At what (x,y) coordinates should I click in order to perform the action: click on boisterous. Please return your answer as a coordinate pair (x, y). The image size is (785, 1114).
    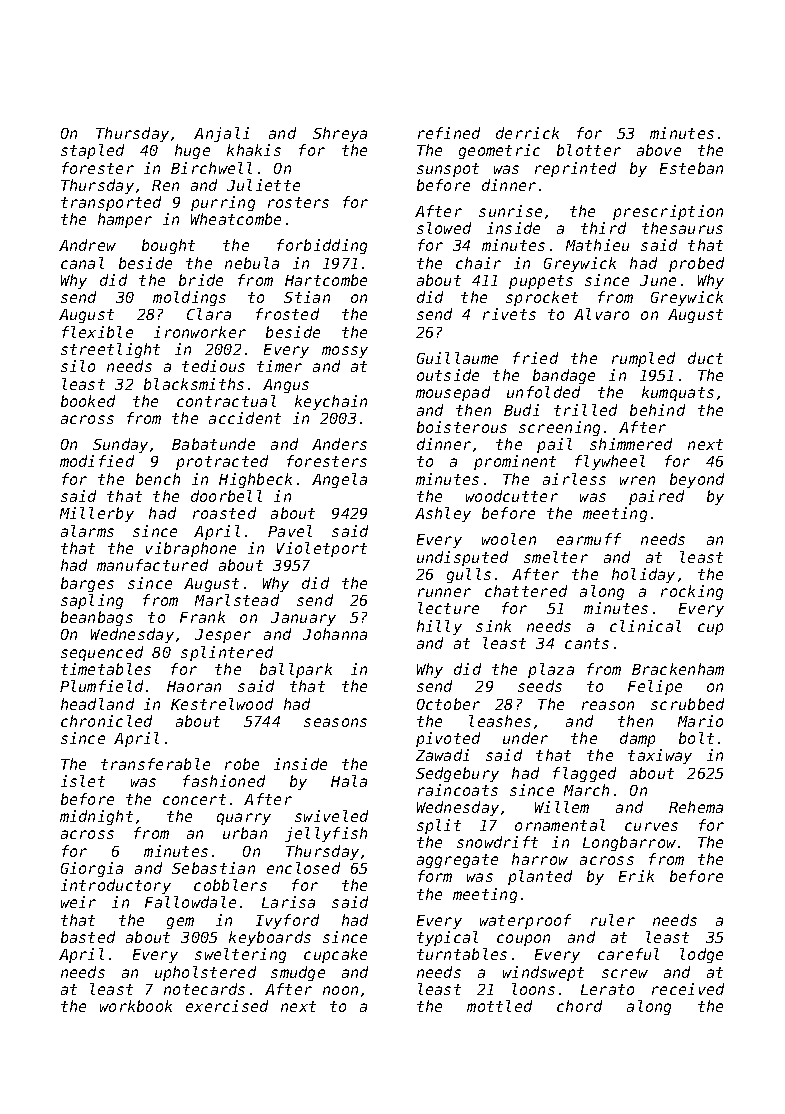
    Looking at the image, I should click on (462, 427).
